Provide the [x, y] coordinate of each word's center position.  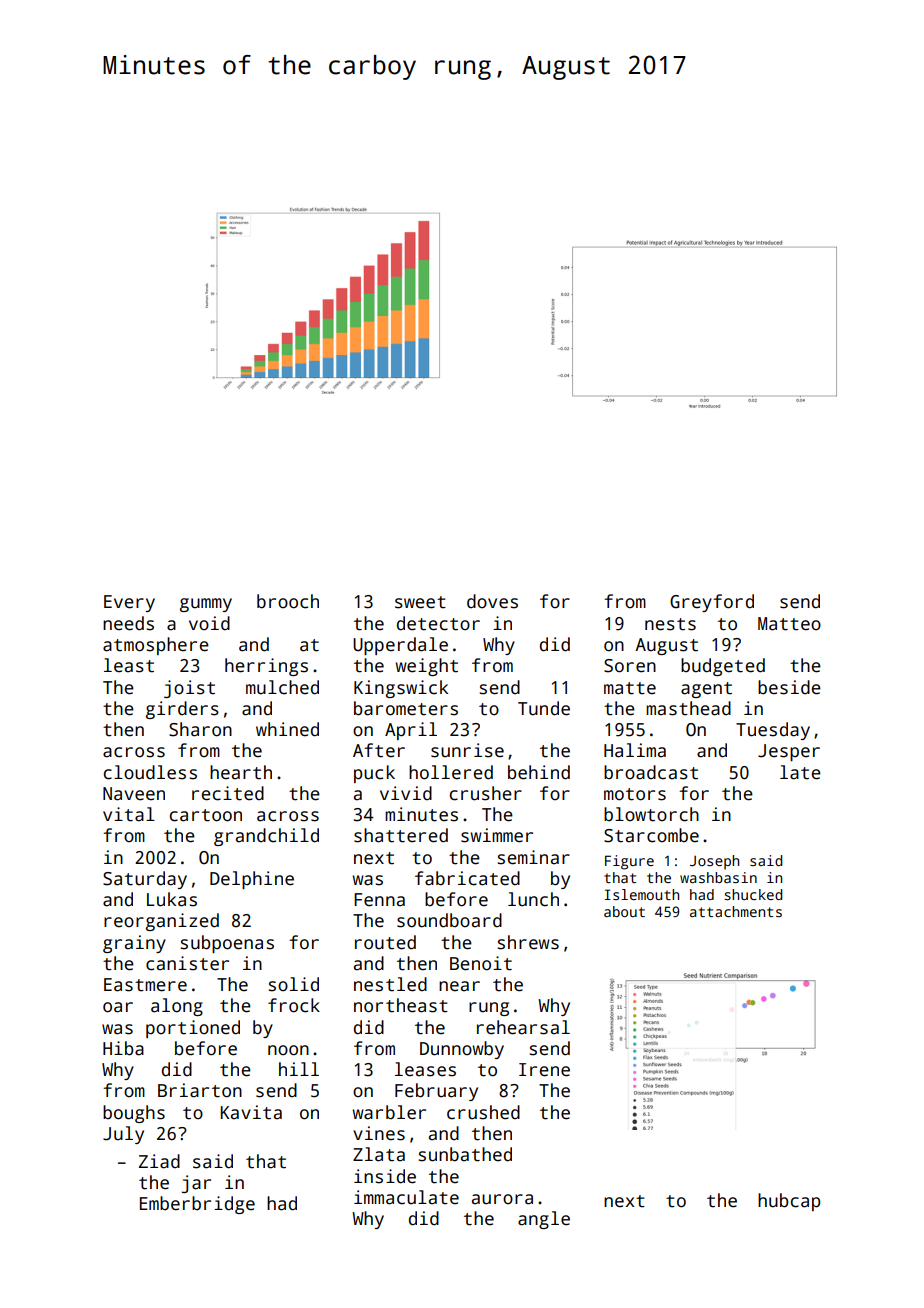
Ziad [159, 1161]
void [209, 623]
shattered [401, 835]
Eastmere [145, 985]
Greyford [712, 603]
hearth [241, 772]
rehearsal [523, 1027]
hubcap [789, 1202]
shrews [528, 942]
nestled [390, 984]
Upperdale [400, 646]
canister [187, 963]
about [624, 911]
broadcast [651, 772]
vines [379, 1133]
